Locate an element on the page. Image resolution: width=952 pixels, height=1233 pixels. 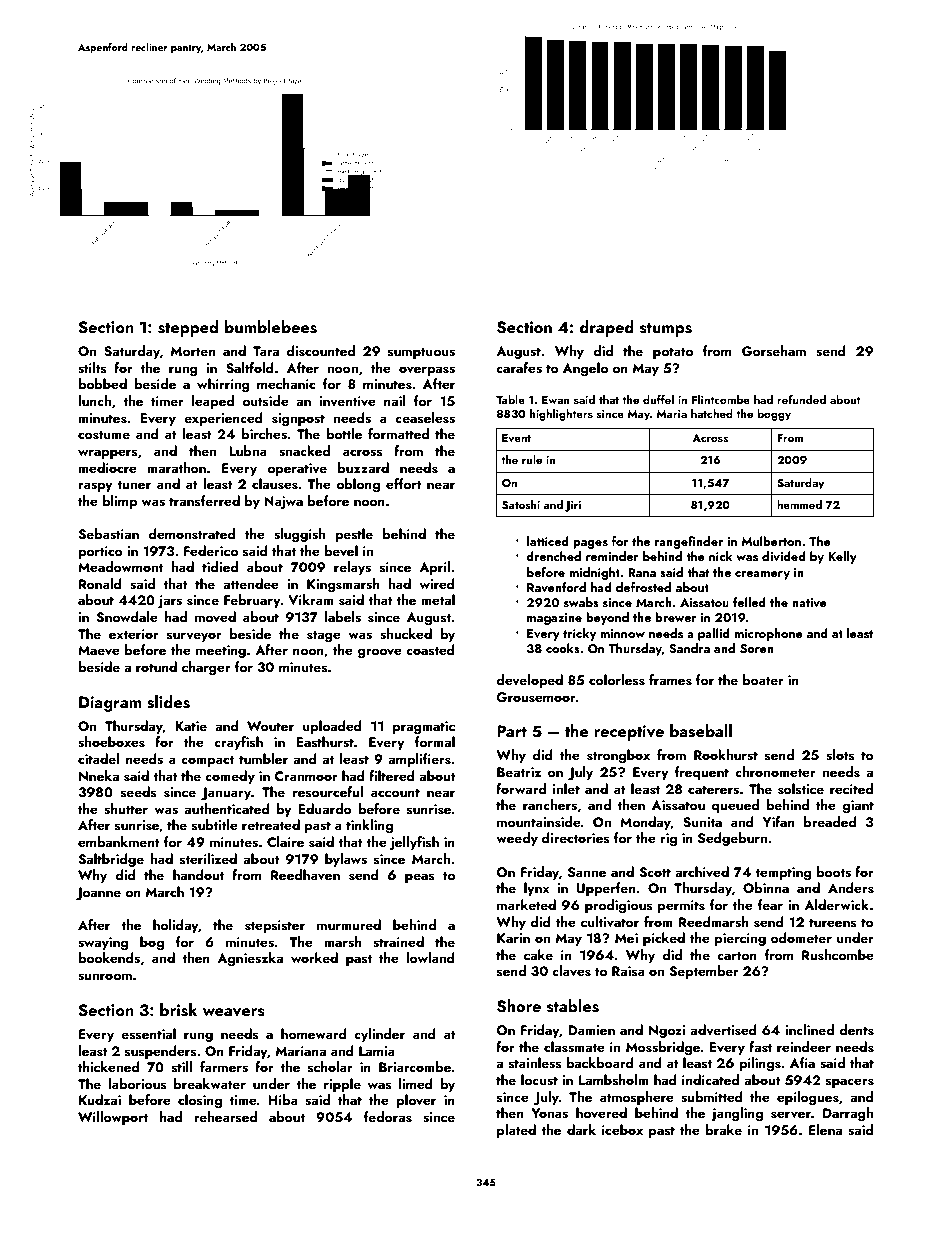
slots is located at coordinates (840, 755).
